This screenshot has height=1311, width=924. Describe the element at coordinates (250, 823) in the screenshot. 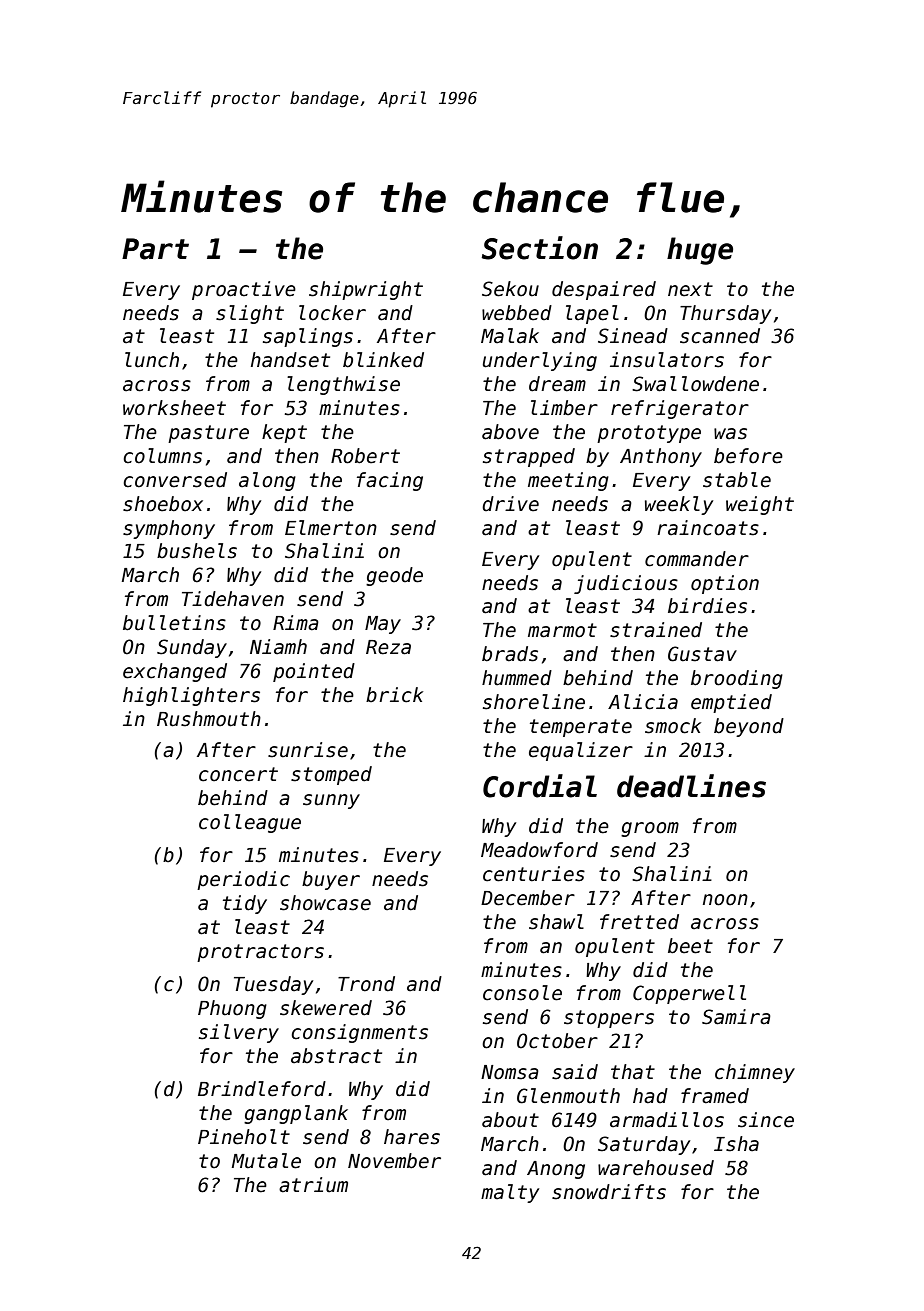

I see `colleague` at that location.
